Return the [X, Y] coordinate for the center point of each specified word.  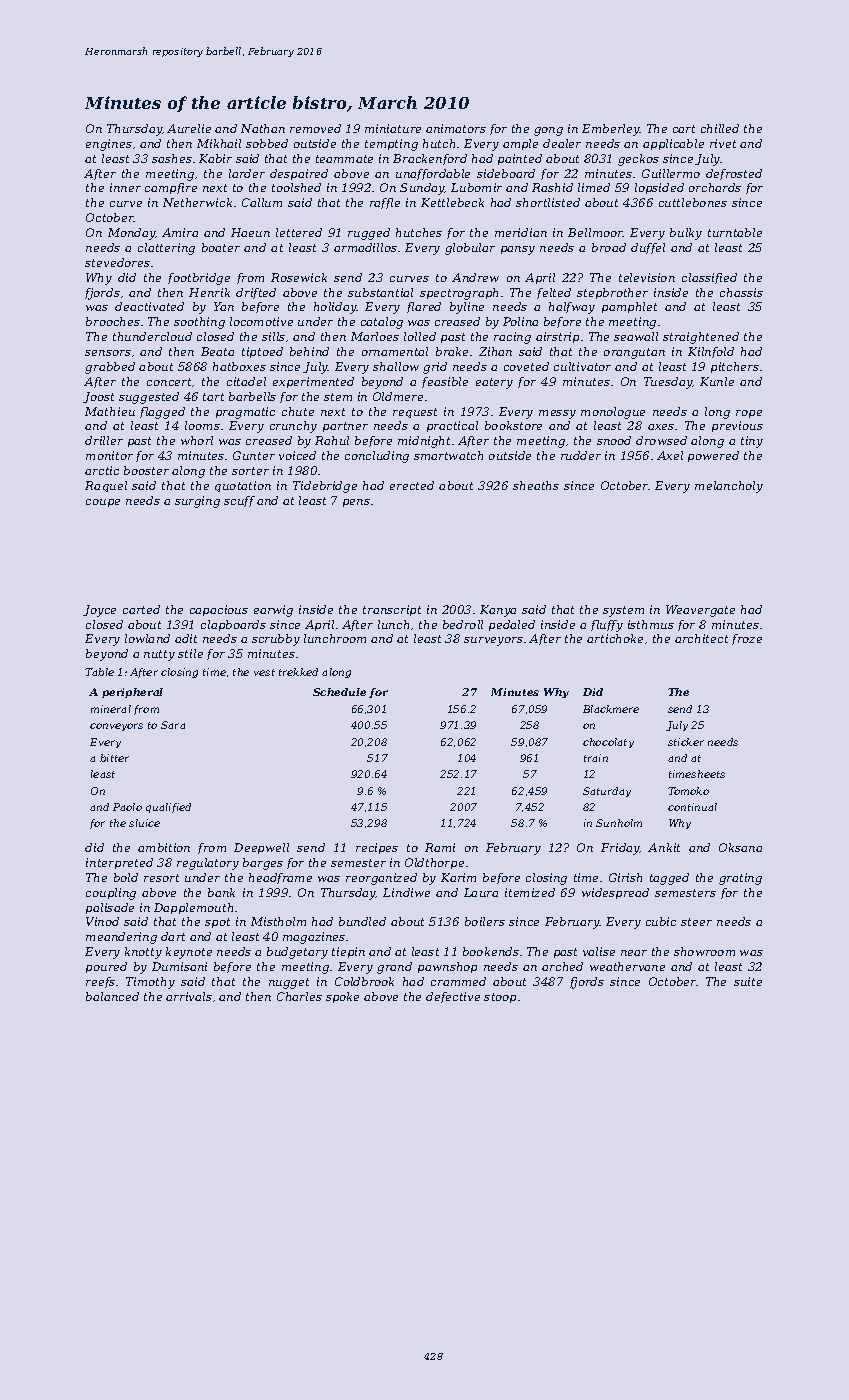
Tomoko [688, 791]
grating [740, 879]
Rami [440, 847]
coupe [103, 503]
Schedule [339, 692]
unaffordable [433, 174]
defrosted [734, 174]
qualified [168, 808]
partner [345, 427]
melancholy [729, 487]
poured [106, 967]
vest [264, 672]
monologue [613, 413]
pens [356, 503]
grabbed [110, 368]
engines [109, 145]
